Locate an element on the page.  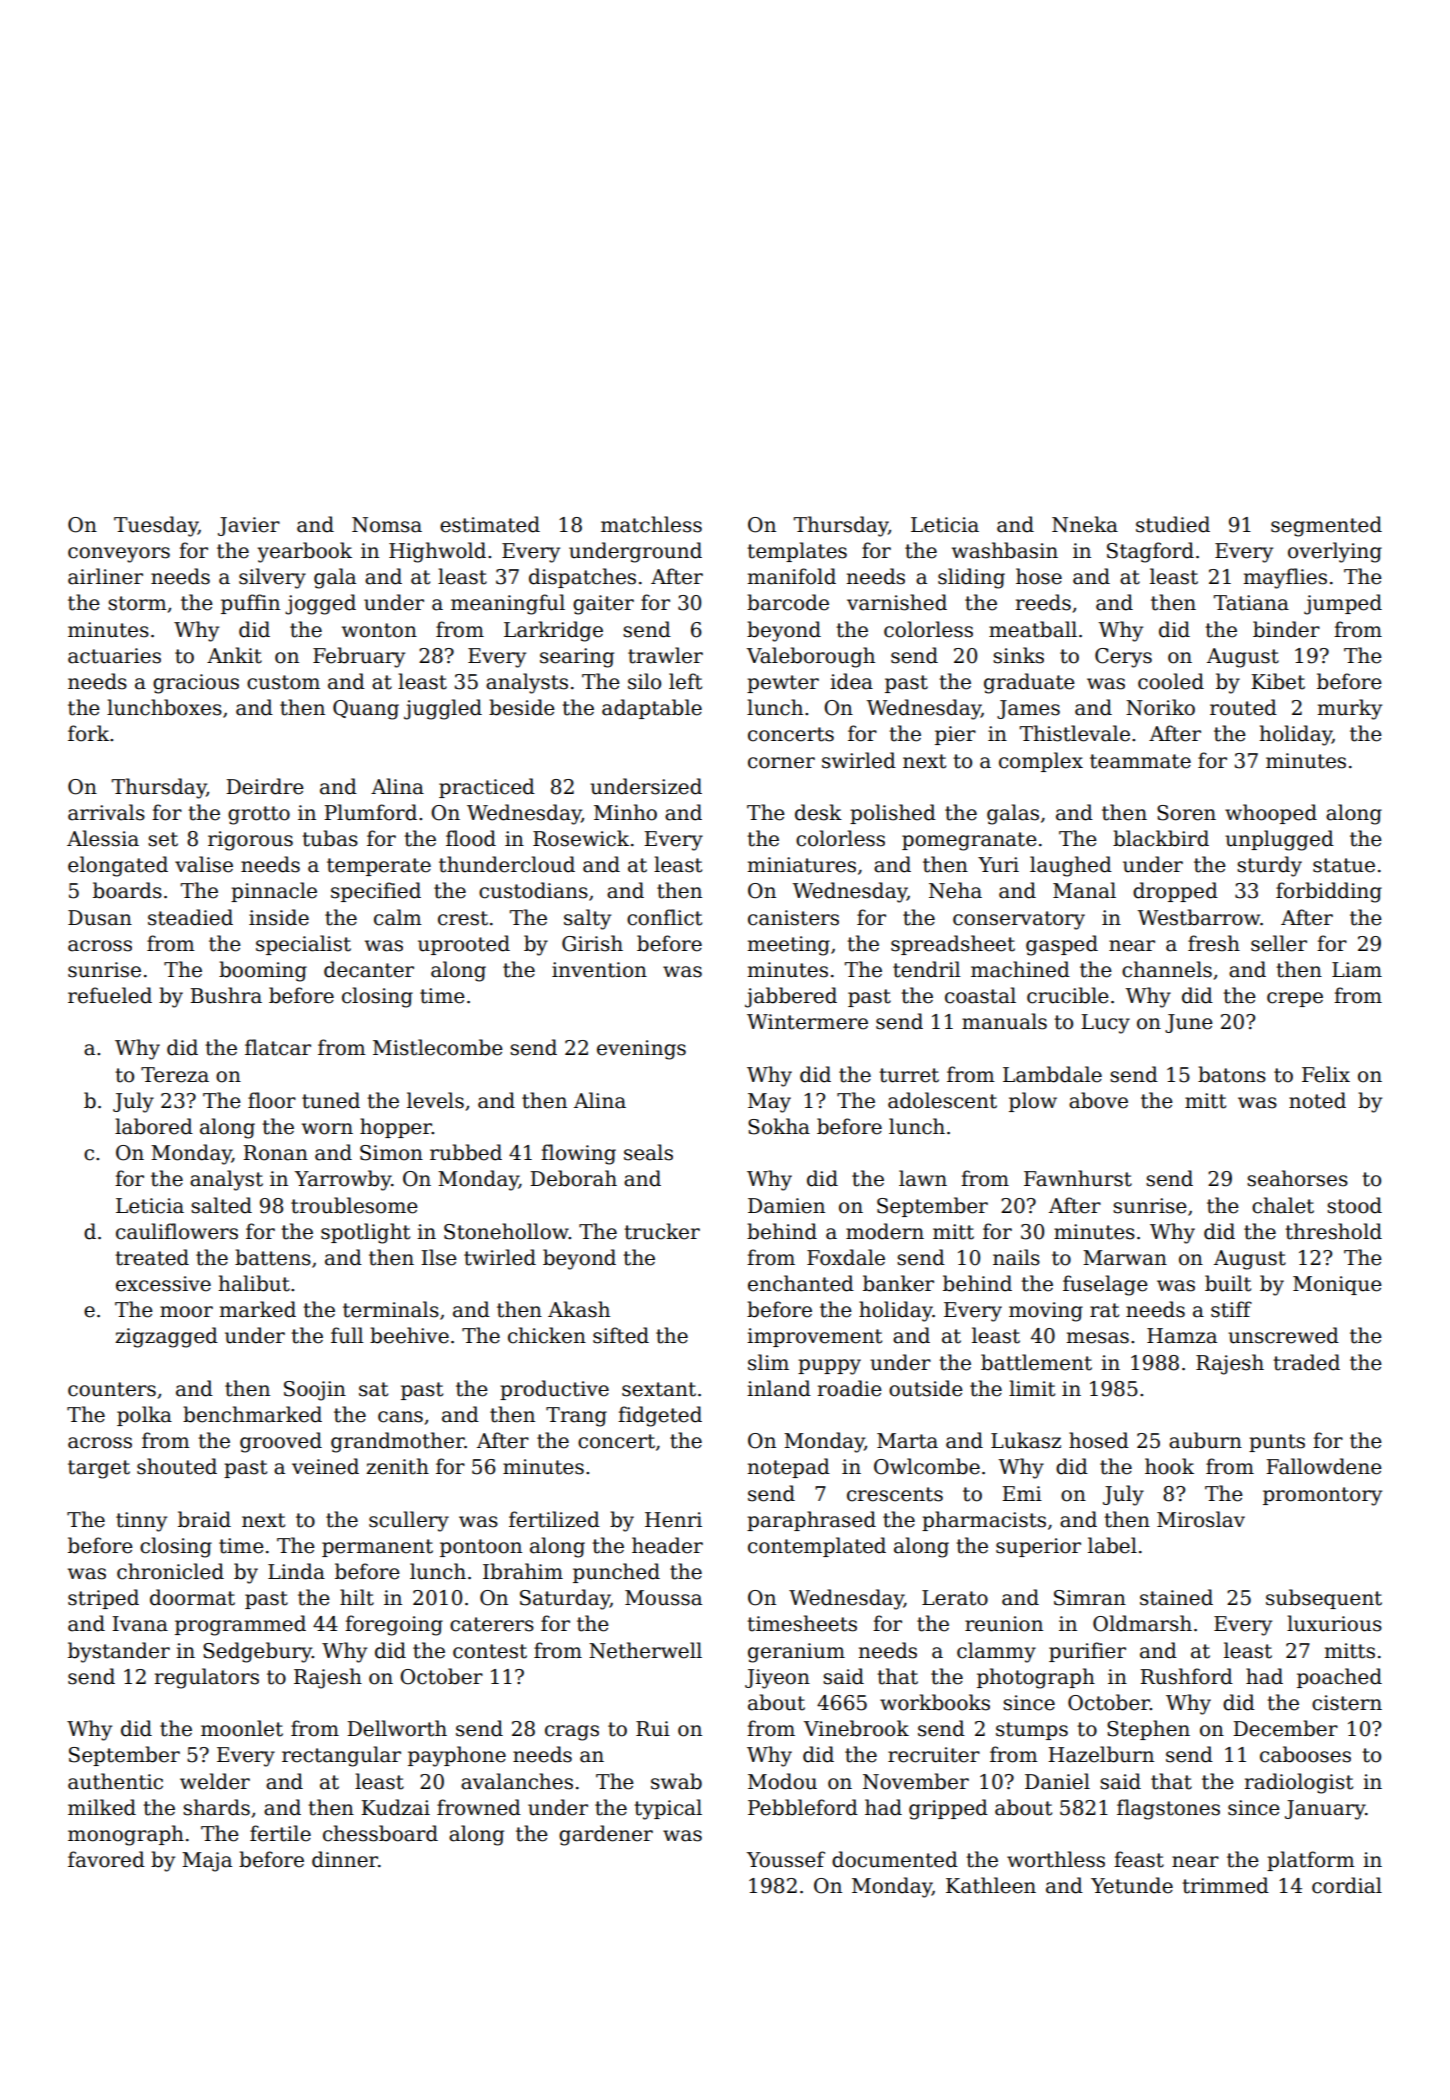
evenings is located at coordinates (641, 1050).
